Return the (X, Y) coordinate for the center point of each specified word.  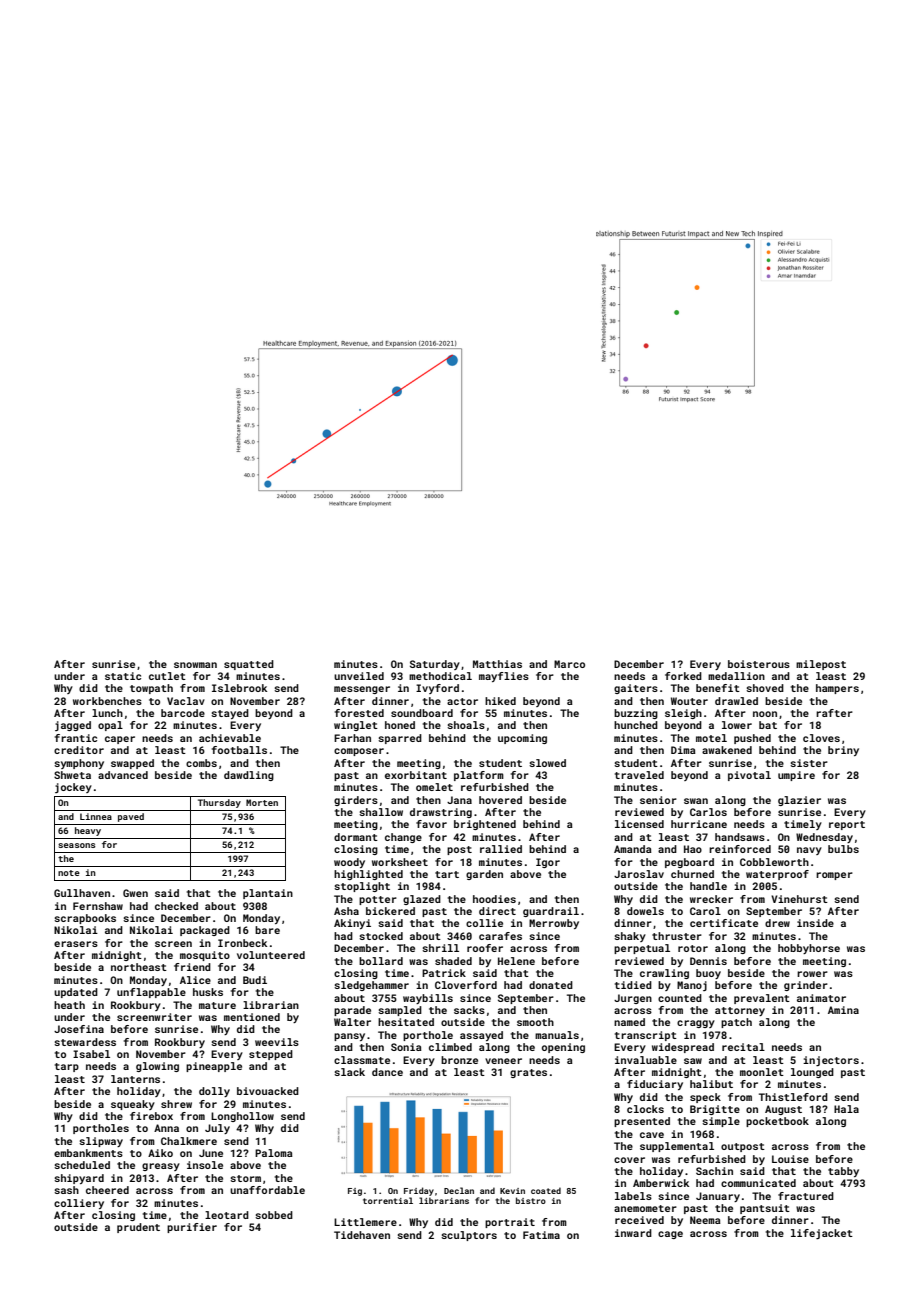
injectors (831, 1061)
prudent (138, 1228)
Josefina (79, 1029)
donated (551, 985)
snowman (195, 665)
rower (812, 974)
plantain (268, 894)
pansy (349, 1037)
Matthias (497, 664)
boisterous (759, 664)
